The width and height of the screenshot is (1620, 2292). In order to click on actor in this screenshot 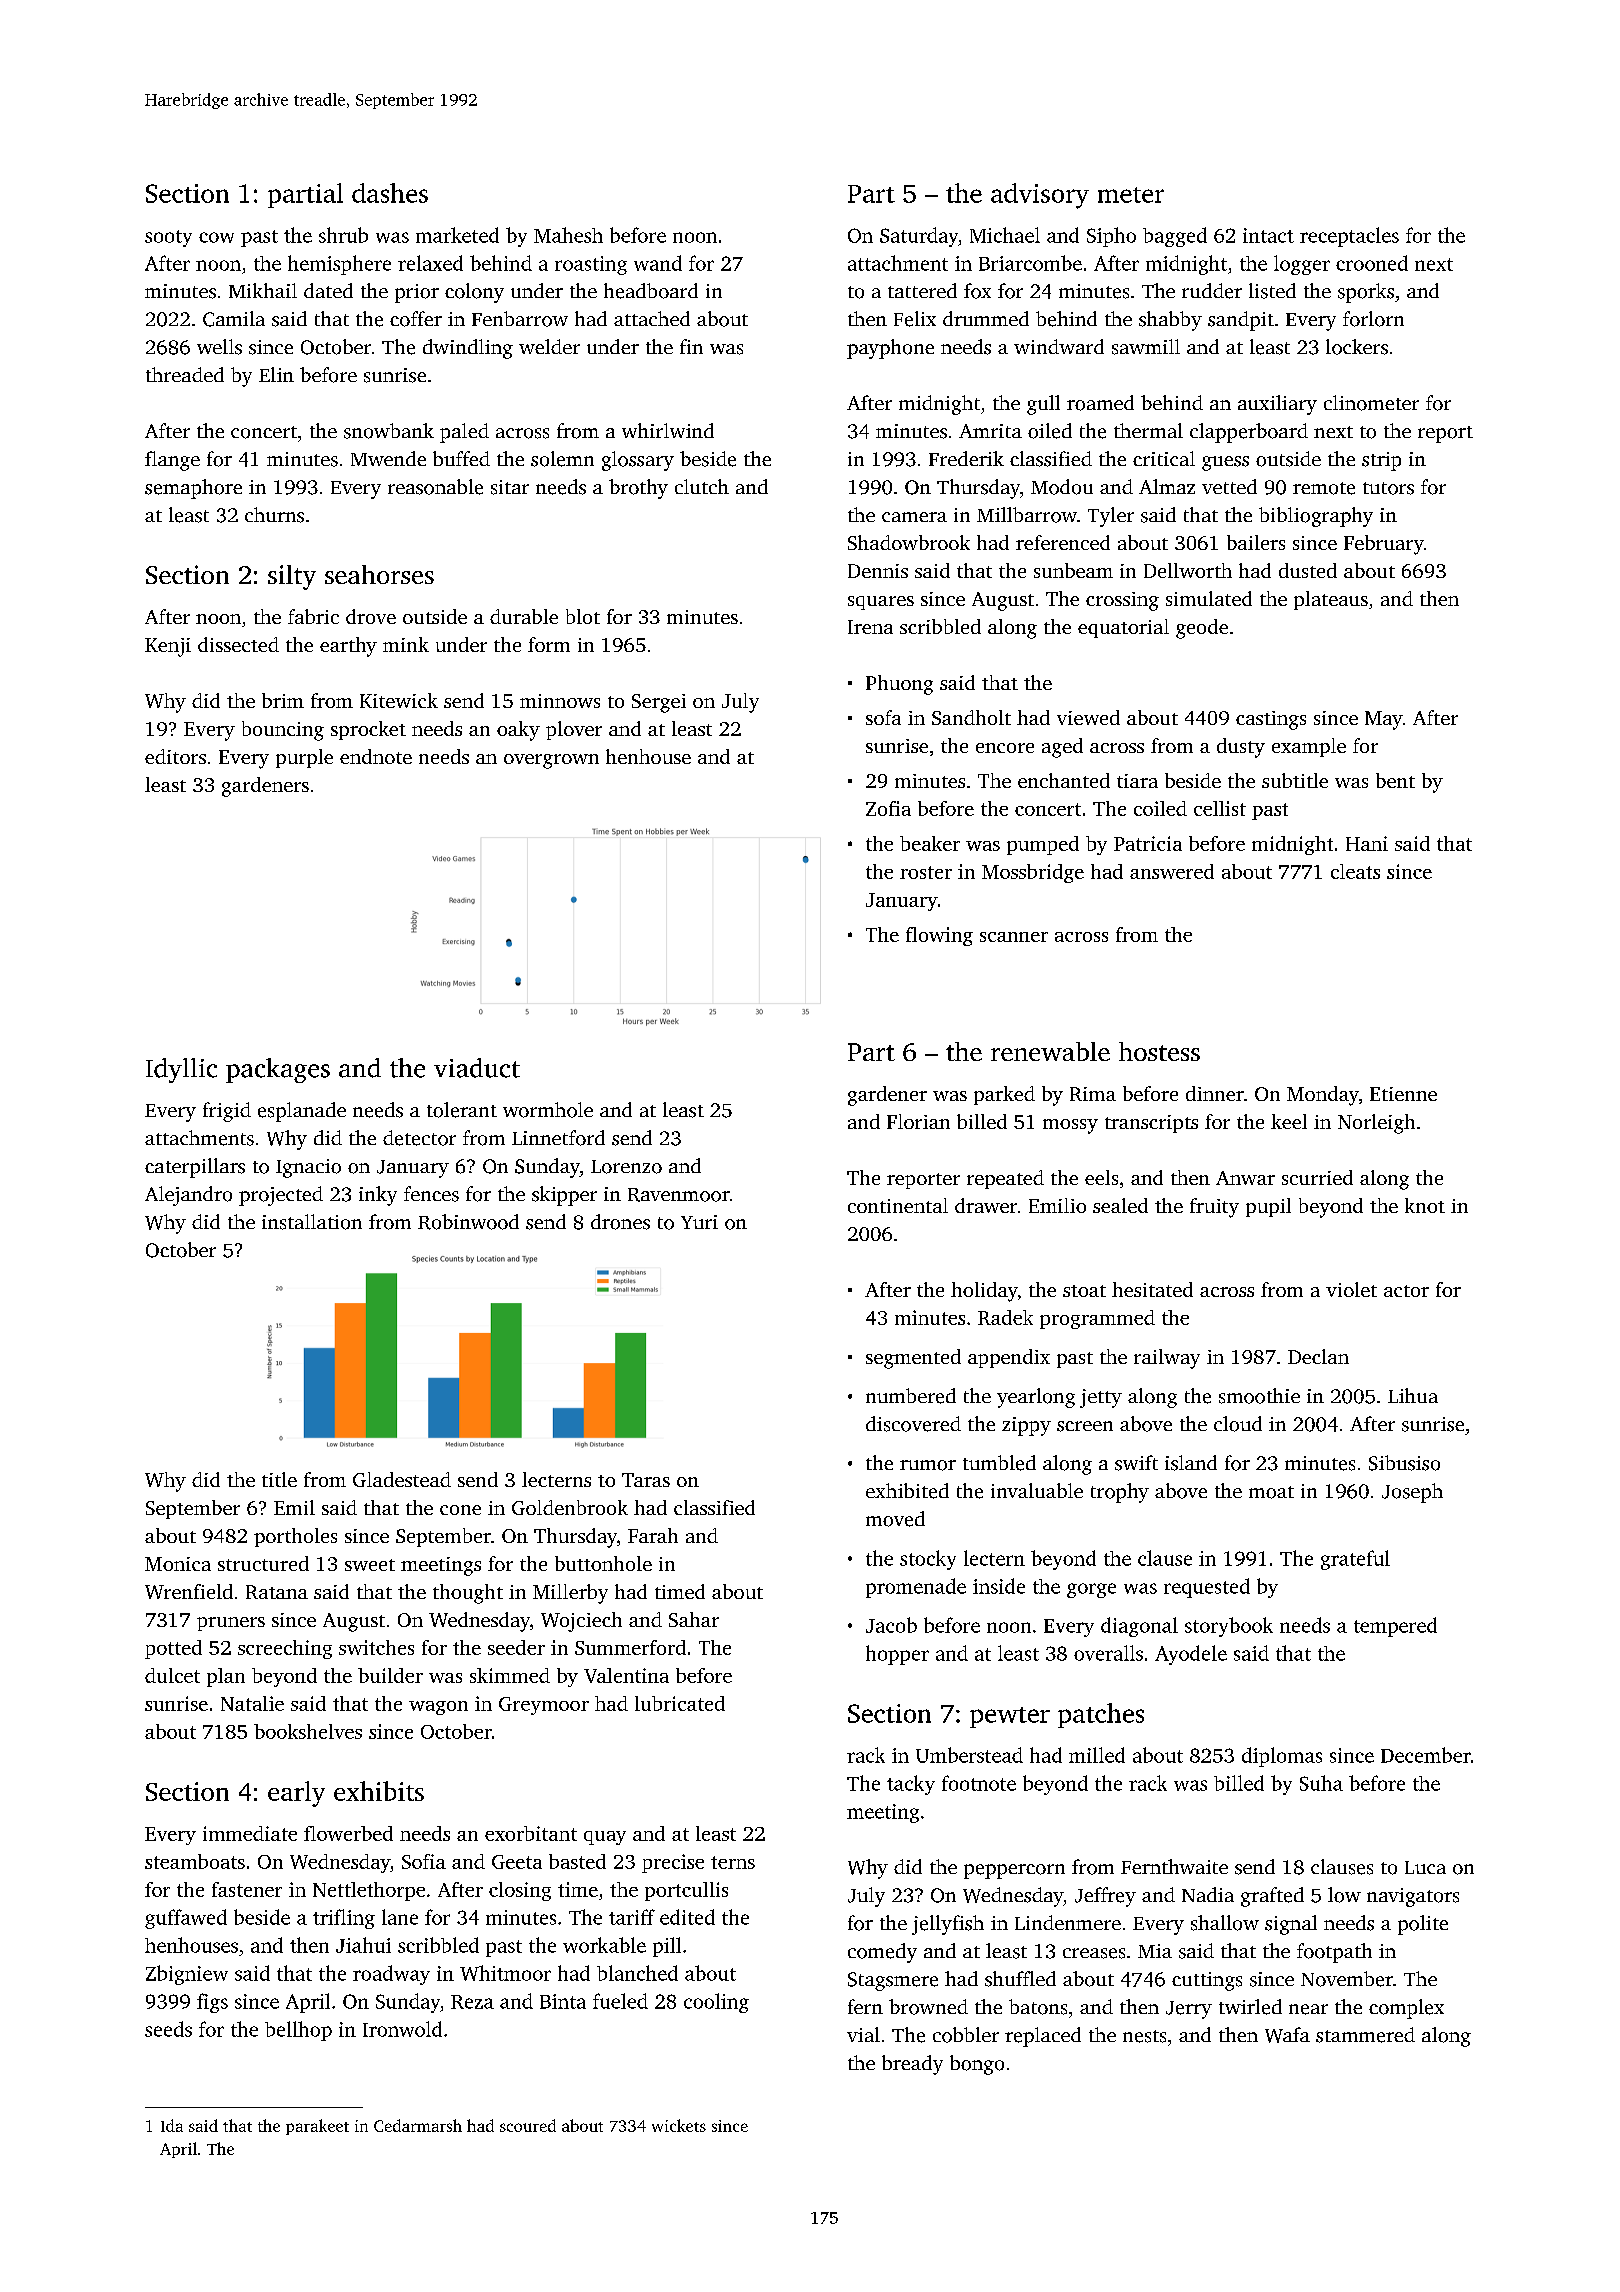, I will do `click(1406, 1291)`.
